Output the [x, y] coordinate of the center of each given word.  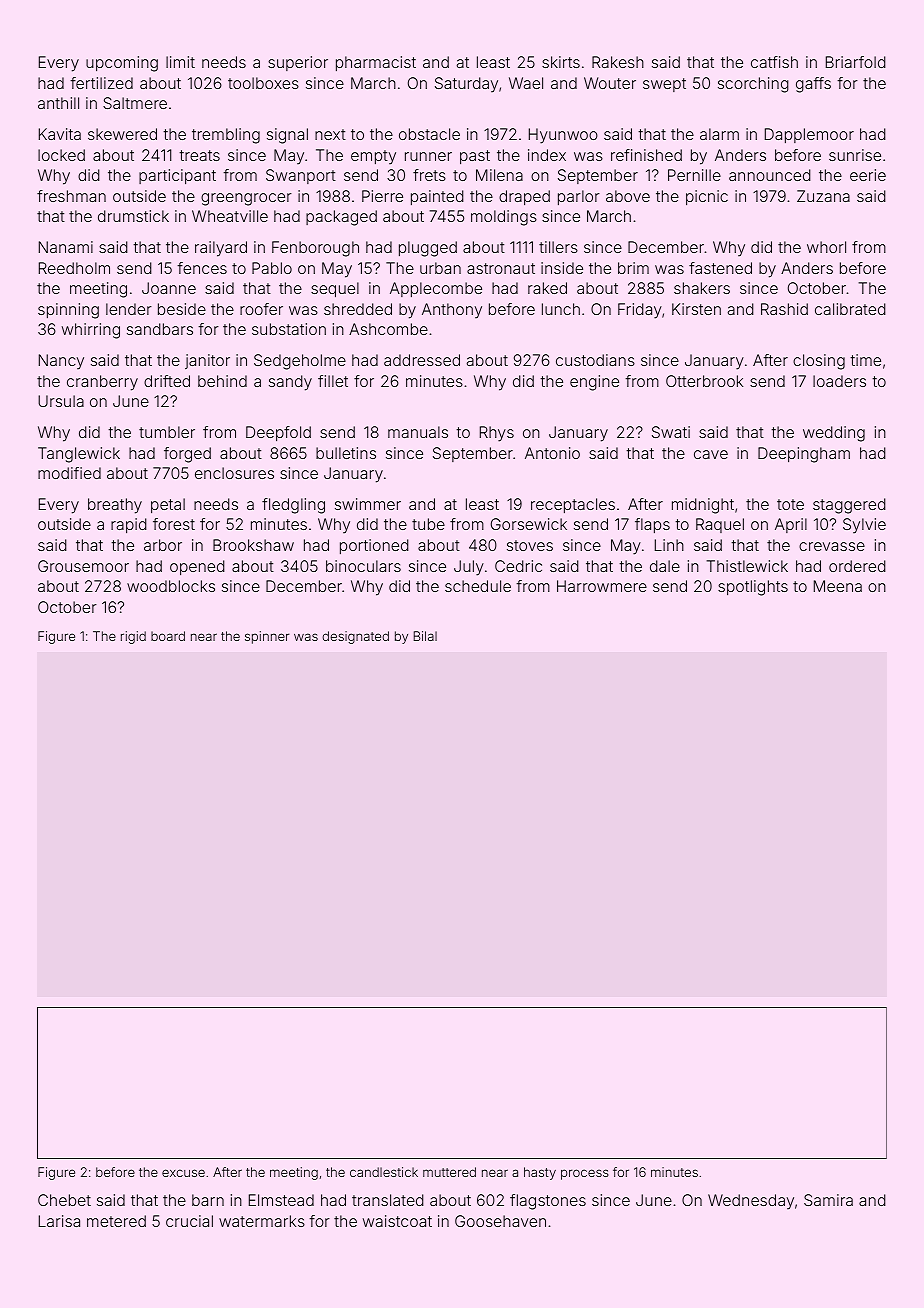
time [865, 360]
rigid [133, 637]
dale [665, 566]
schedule [478, 586]
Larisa [59, 1221]
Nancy [61, 362]
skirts [561, 62]
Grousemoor [83, 566]
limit [180, 62]
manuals [418, 432]
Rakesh [618, 62]
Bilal [425, 636]
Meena [838, 586]
